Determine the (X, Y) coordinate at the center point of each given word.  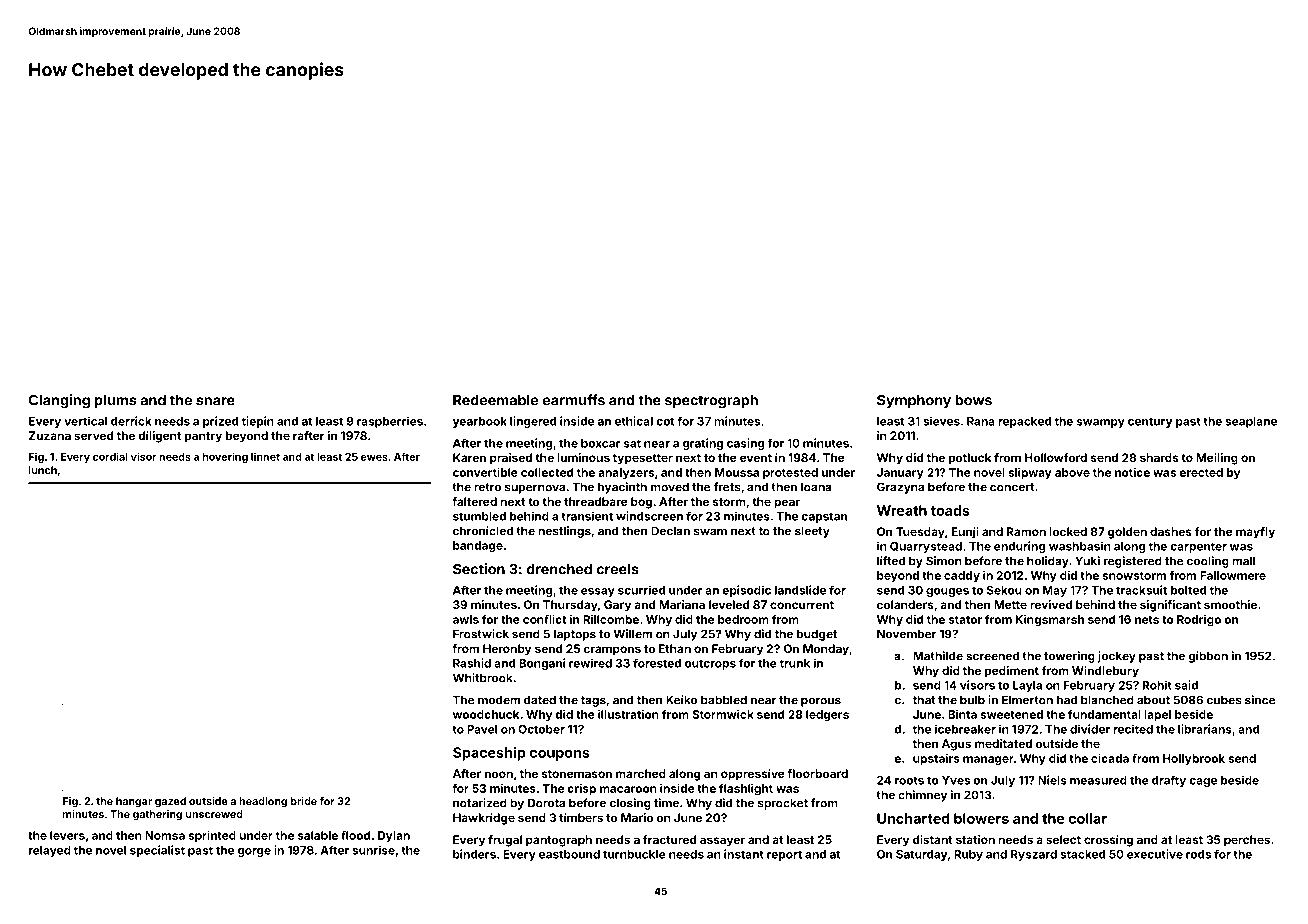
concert (1012, 487)
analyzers (626, 473)
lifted (891, 561)
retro (487, 487)
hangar (134, 802)
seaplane (1251, 422)
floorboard (817, 773)
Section (479, 569)
